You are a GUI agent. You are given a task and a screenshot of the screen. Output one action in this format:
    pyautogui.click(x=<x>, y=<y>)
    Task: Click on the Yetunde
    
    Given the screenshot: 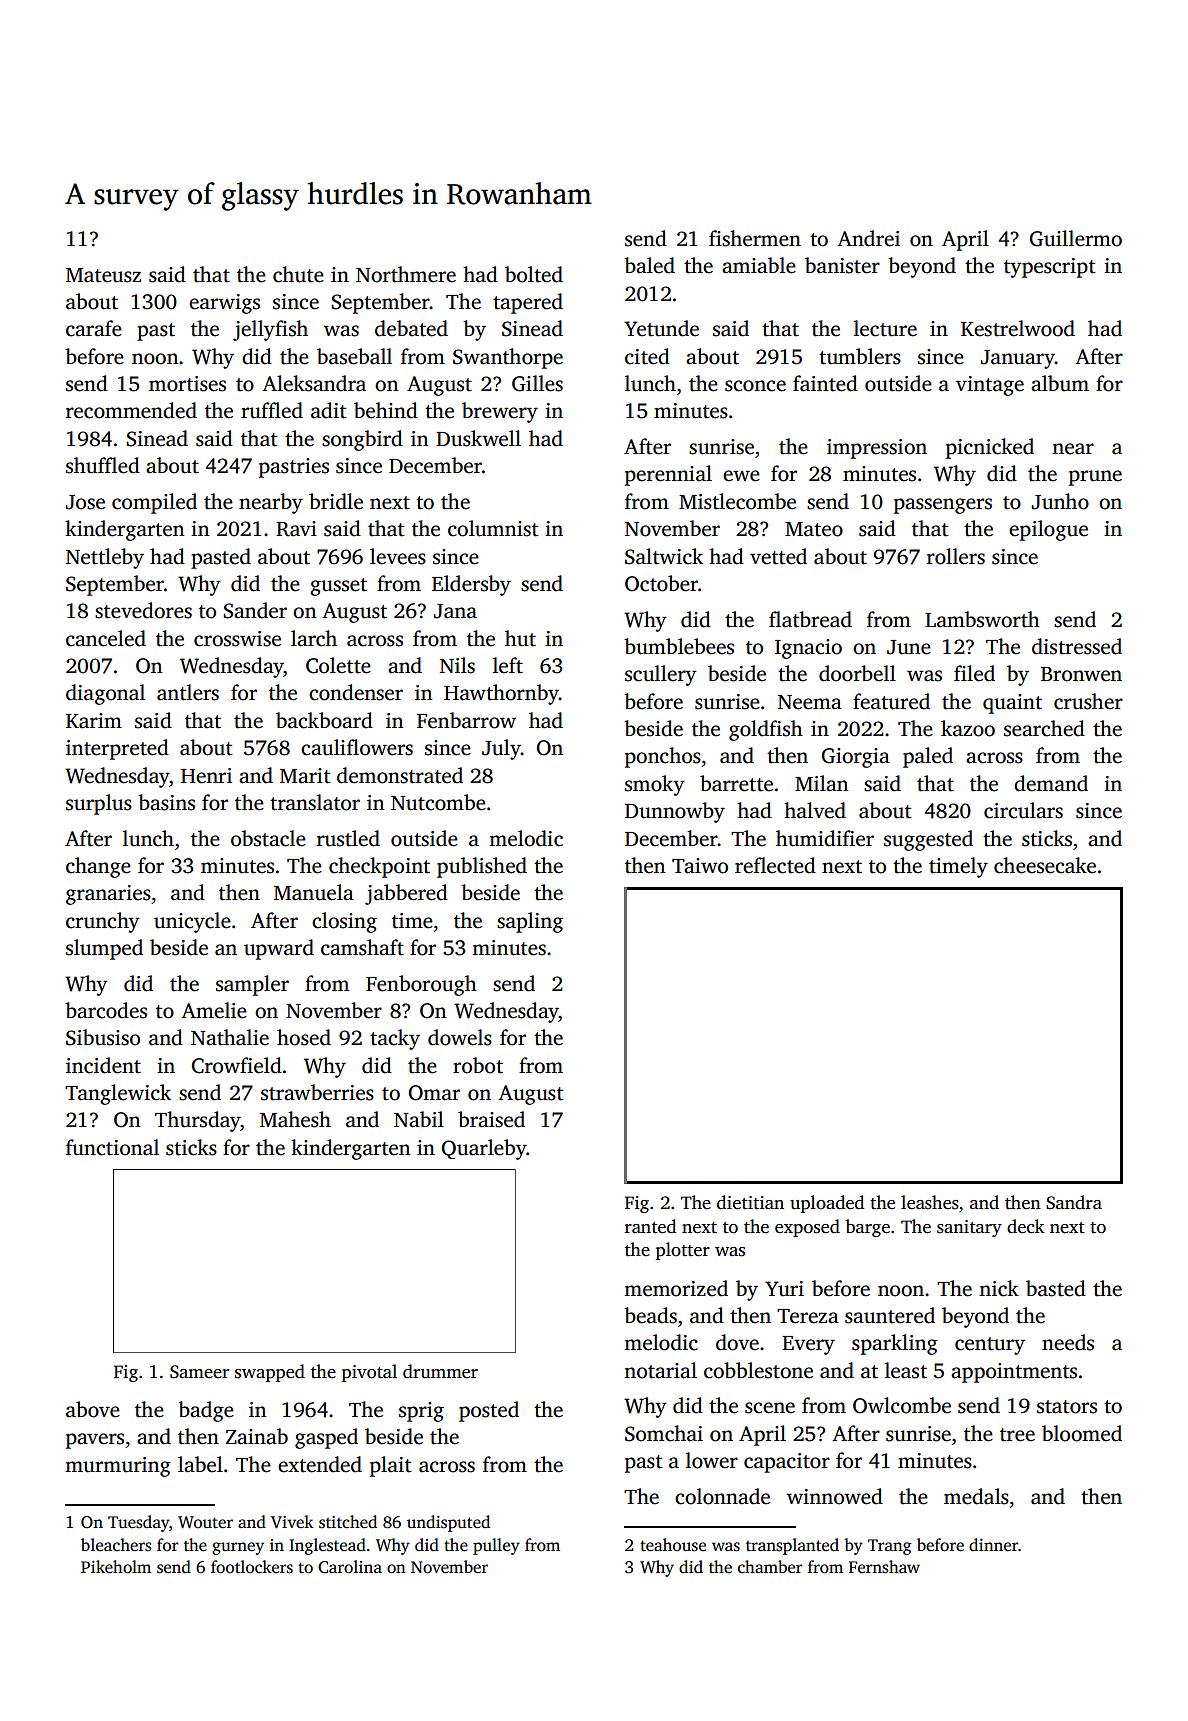 What is the action you would take?
    pyautogui.click(x=661, y=328)
